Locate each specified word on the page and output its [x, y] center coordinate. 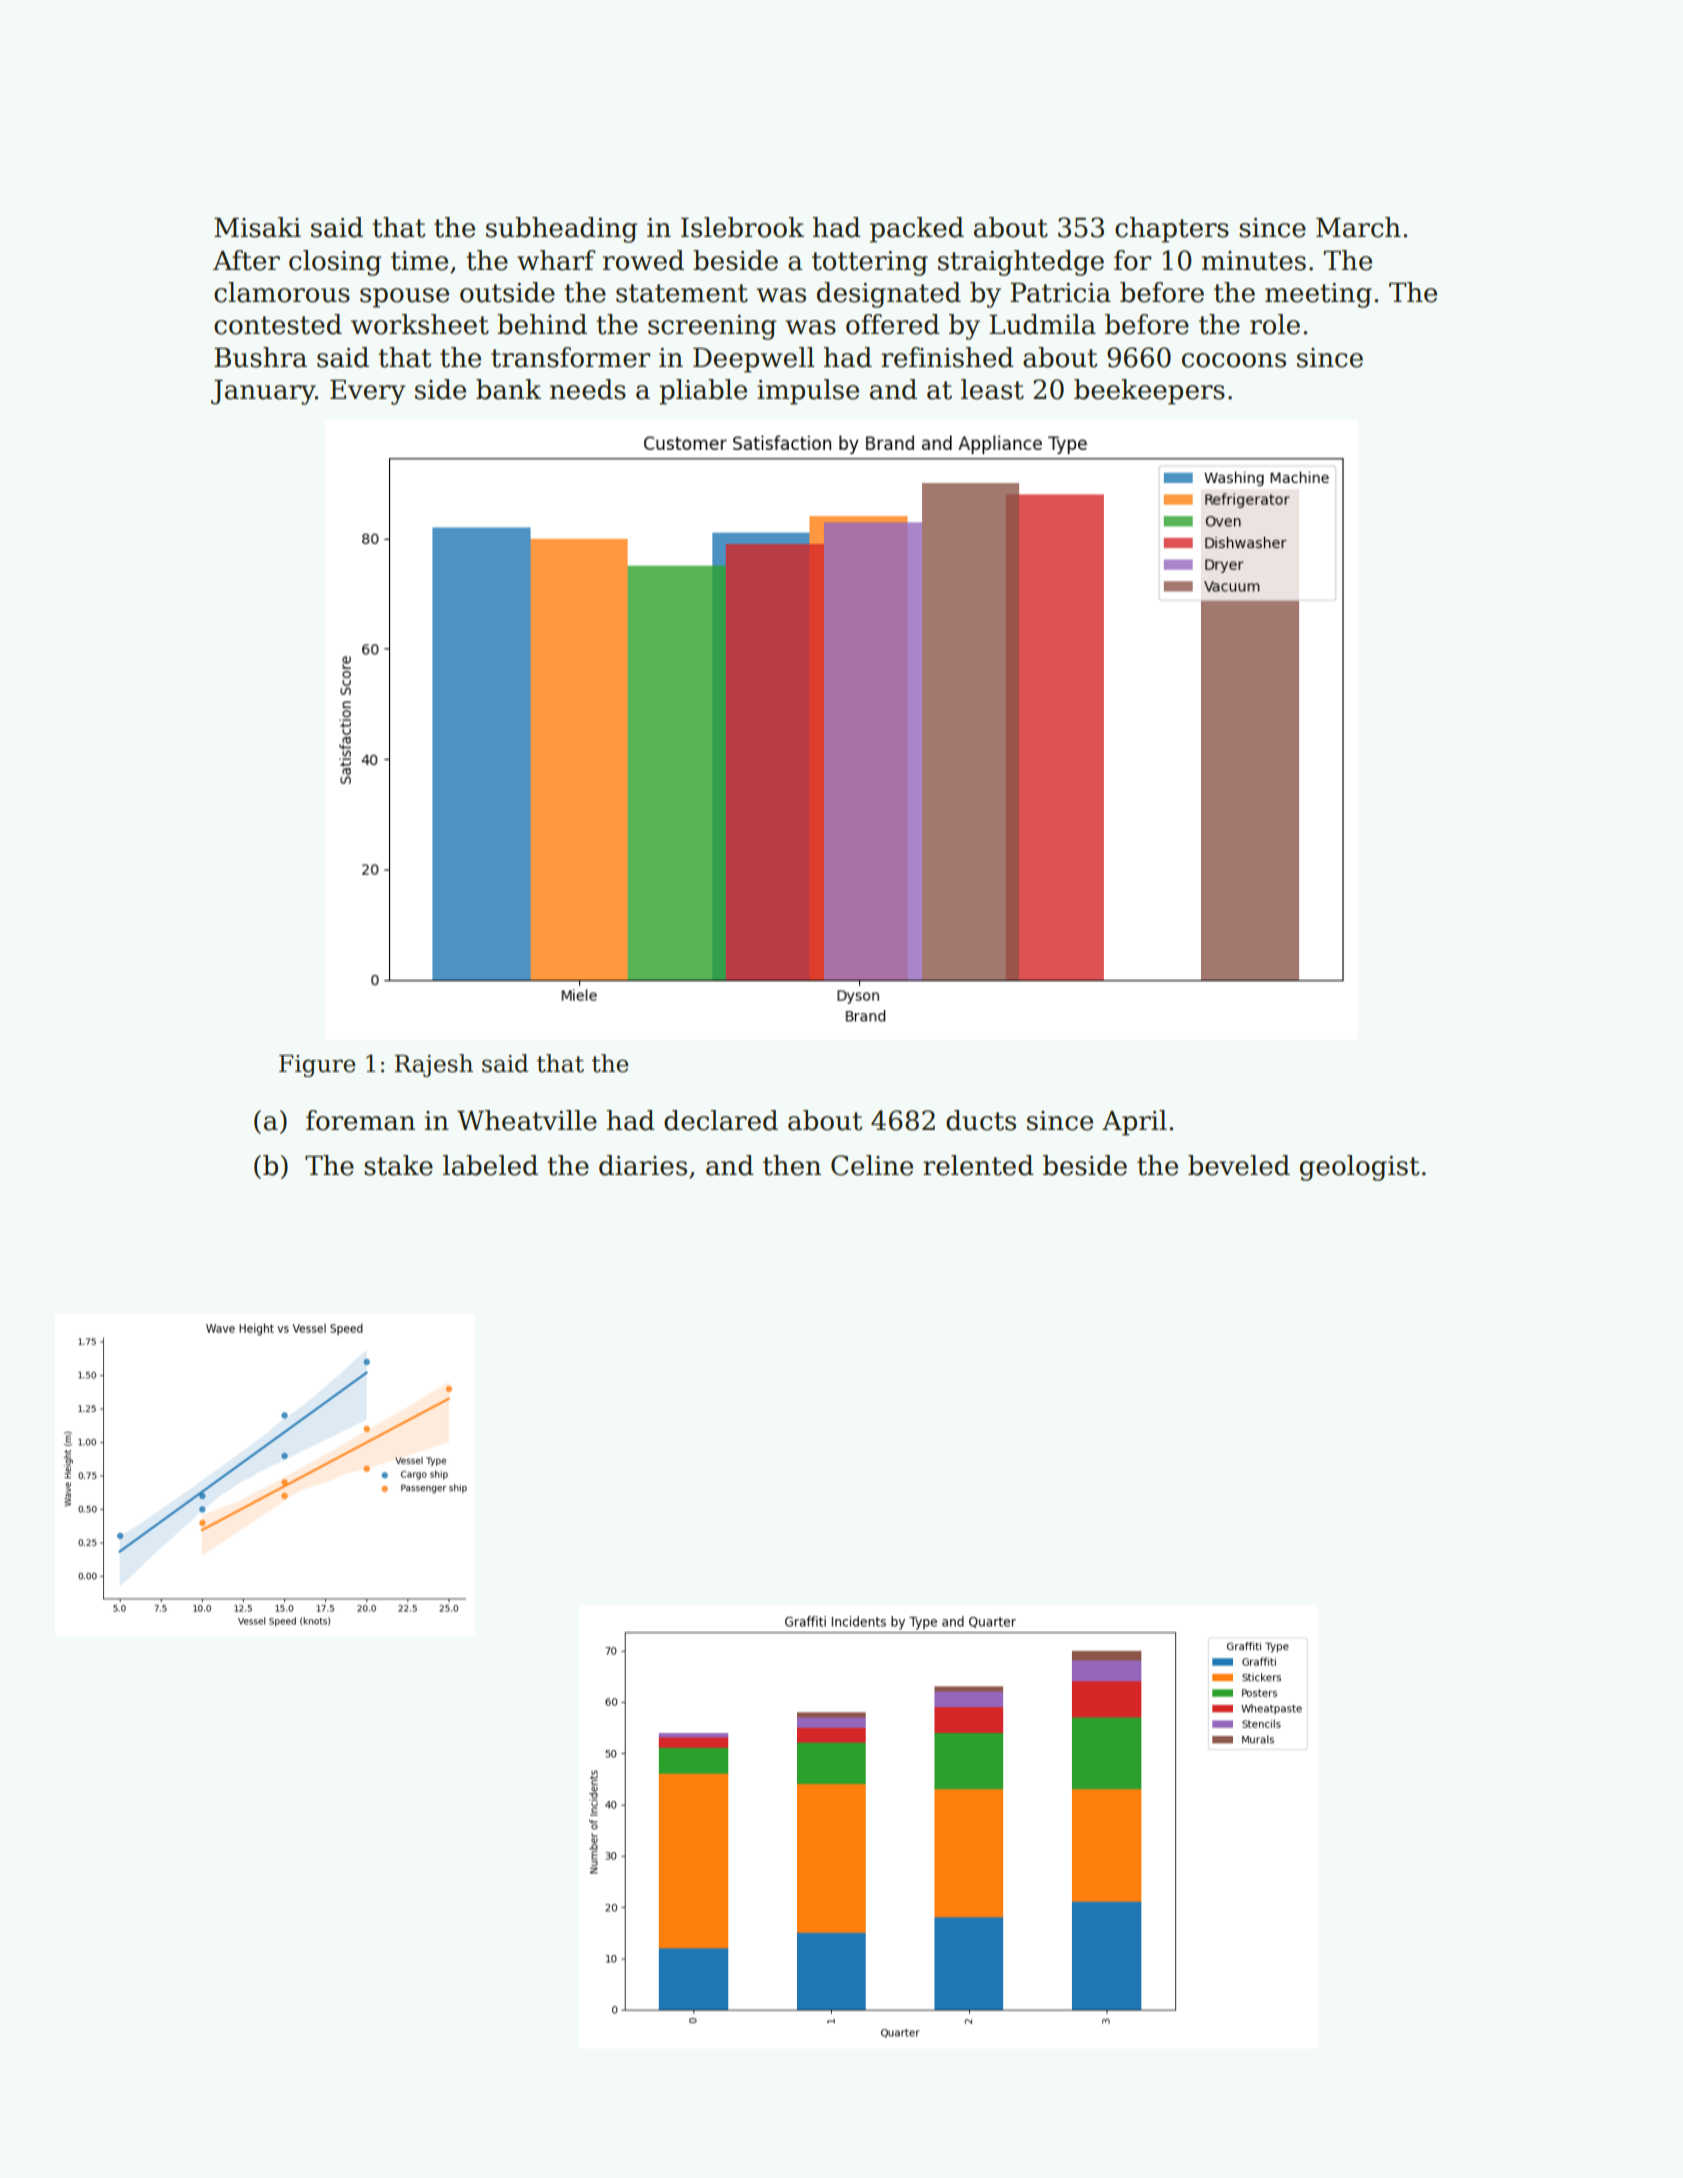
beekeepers [1149, 392]
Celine [872, 1165]
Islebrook [742, 227]
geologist [1360, 1168]
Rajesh [434, 1065]
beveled [1239, 1165]
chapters [1172, 230]
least [992, 389]
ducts [981, 1120]
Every [368, 392]
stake [398, 1165]
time [419, 261]
